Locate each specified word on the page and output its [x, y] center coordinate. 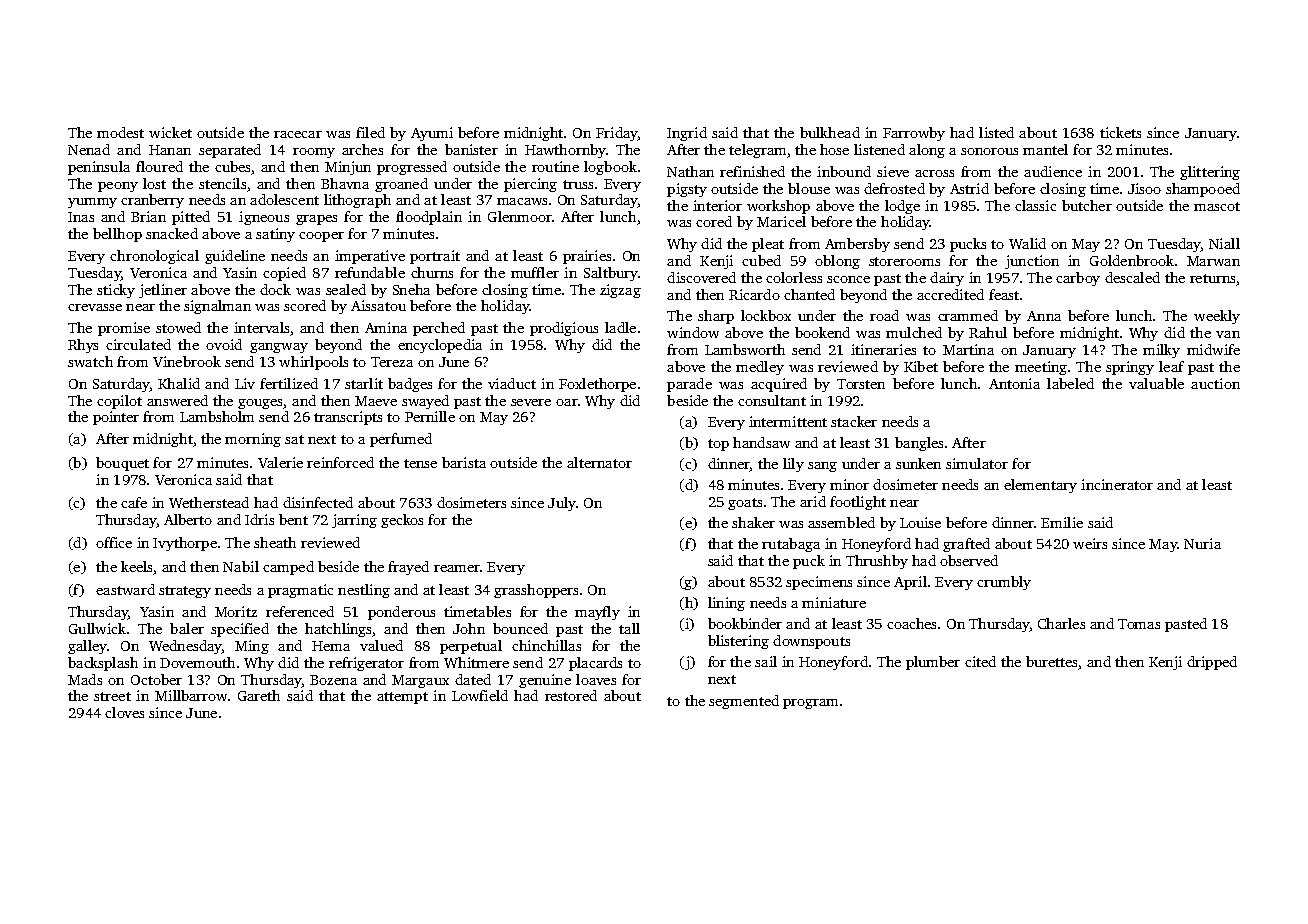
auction [1215, 383]
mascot [1217, 206]
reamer [457, 568]
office [114, 542]
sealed [346, 289]
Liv [245, 383]
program [810, 704]
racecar [298, 134]
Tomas [1139, 624]
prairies [587, 257]
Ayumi [432, 134]
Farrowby [914, 134]
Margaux [420, 681]
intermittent [788, 421]
